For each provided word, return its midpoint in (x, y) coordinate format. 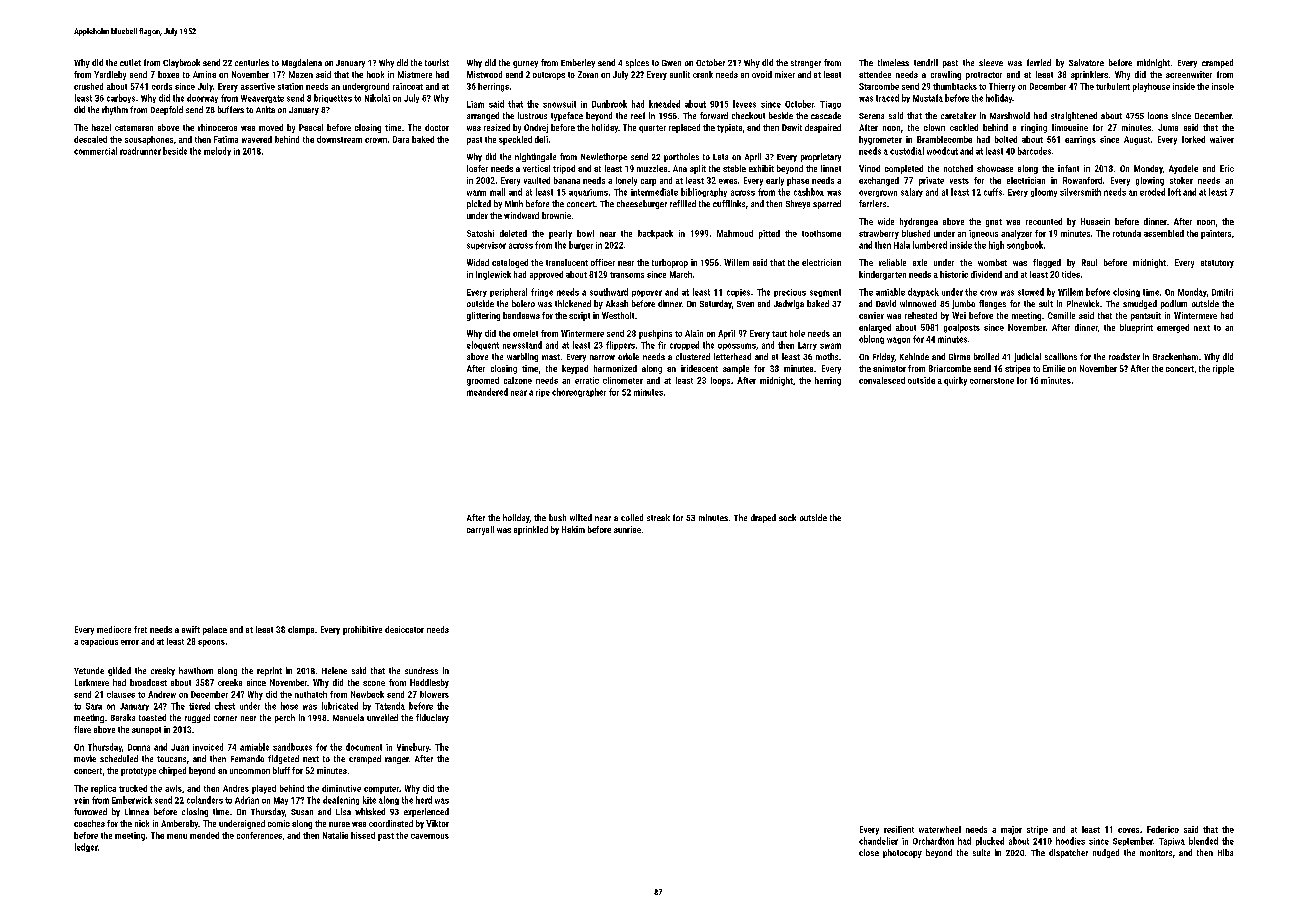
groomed (483, 381)
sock (787, 517)
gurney (525, 64)
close (869, 852)
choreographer (579, 392)
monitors (1156, 852)
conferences (259, 835)
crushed (88, 86)
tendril (926, 62)
